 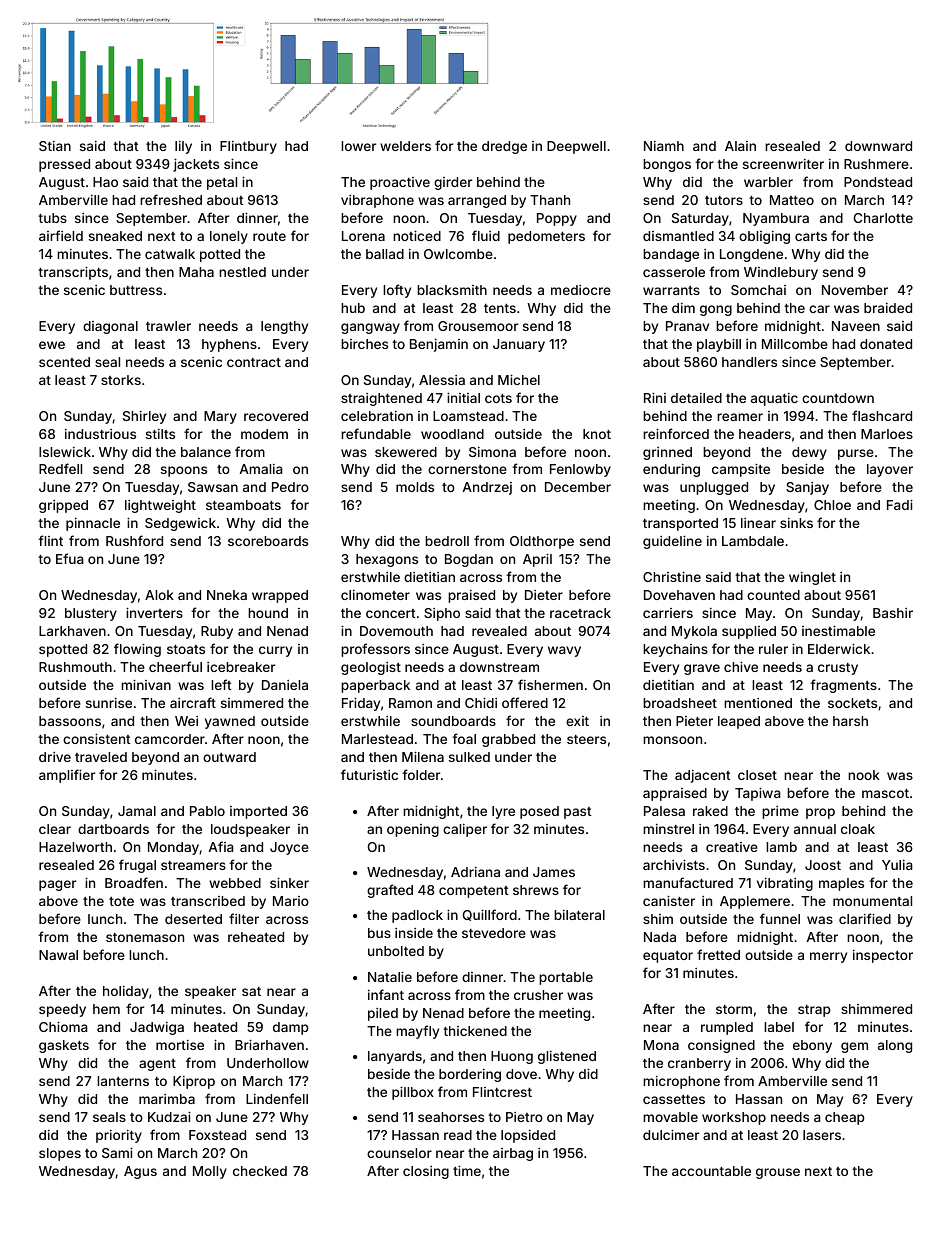 I want to click on lower, so click(x=358, y=146).
